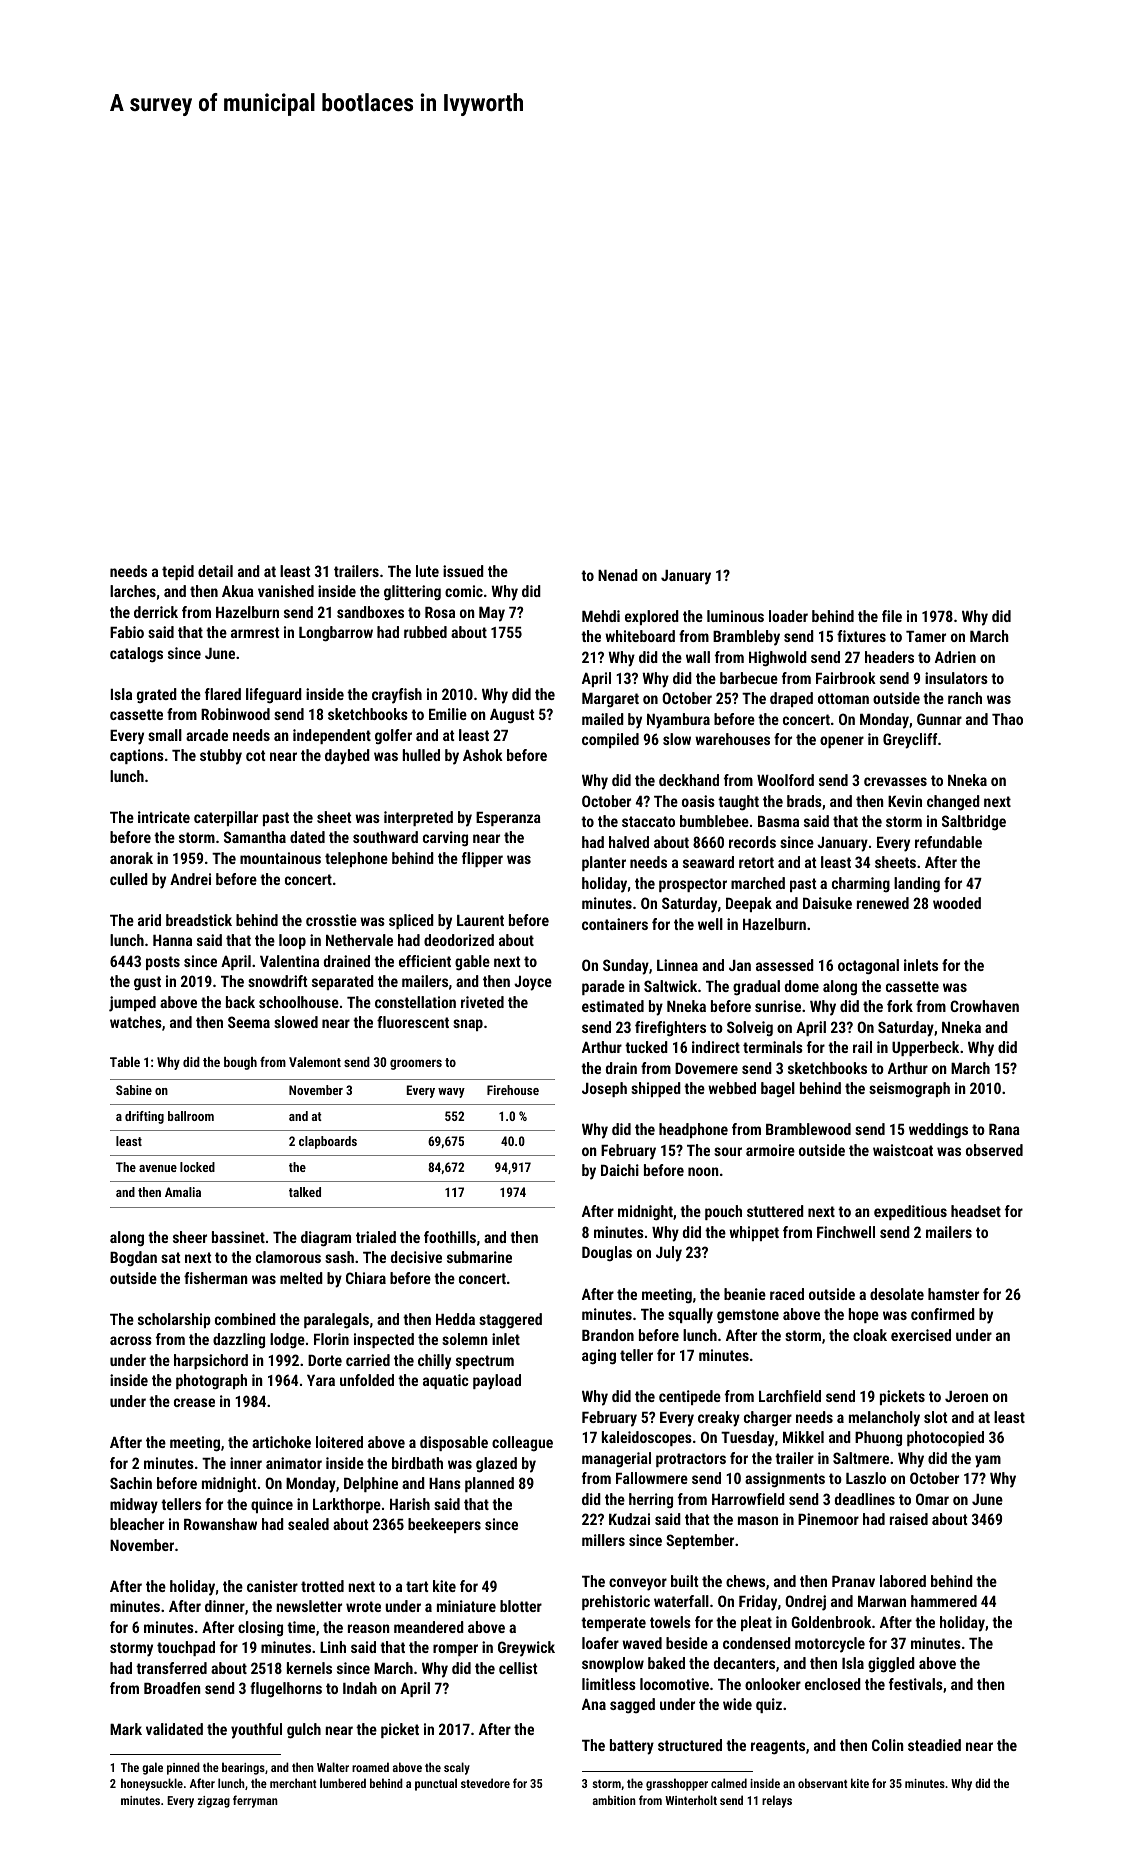  Describe the element at coordinates (309, 1668) in the page. I see `kernels` at that location.
